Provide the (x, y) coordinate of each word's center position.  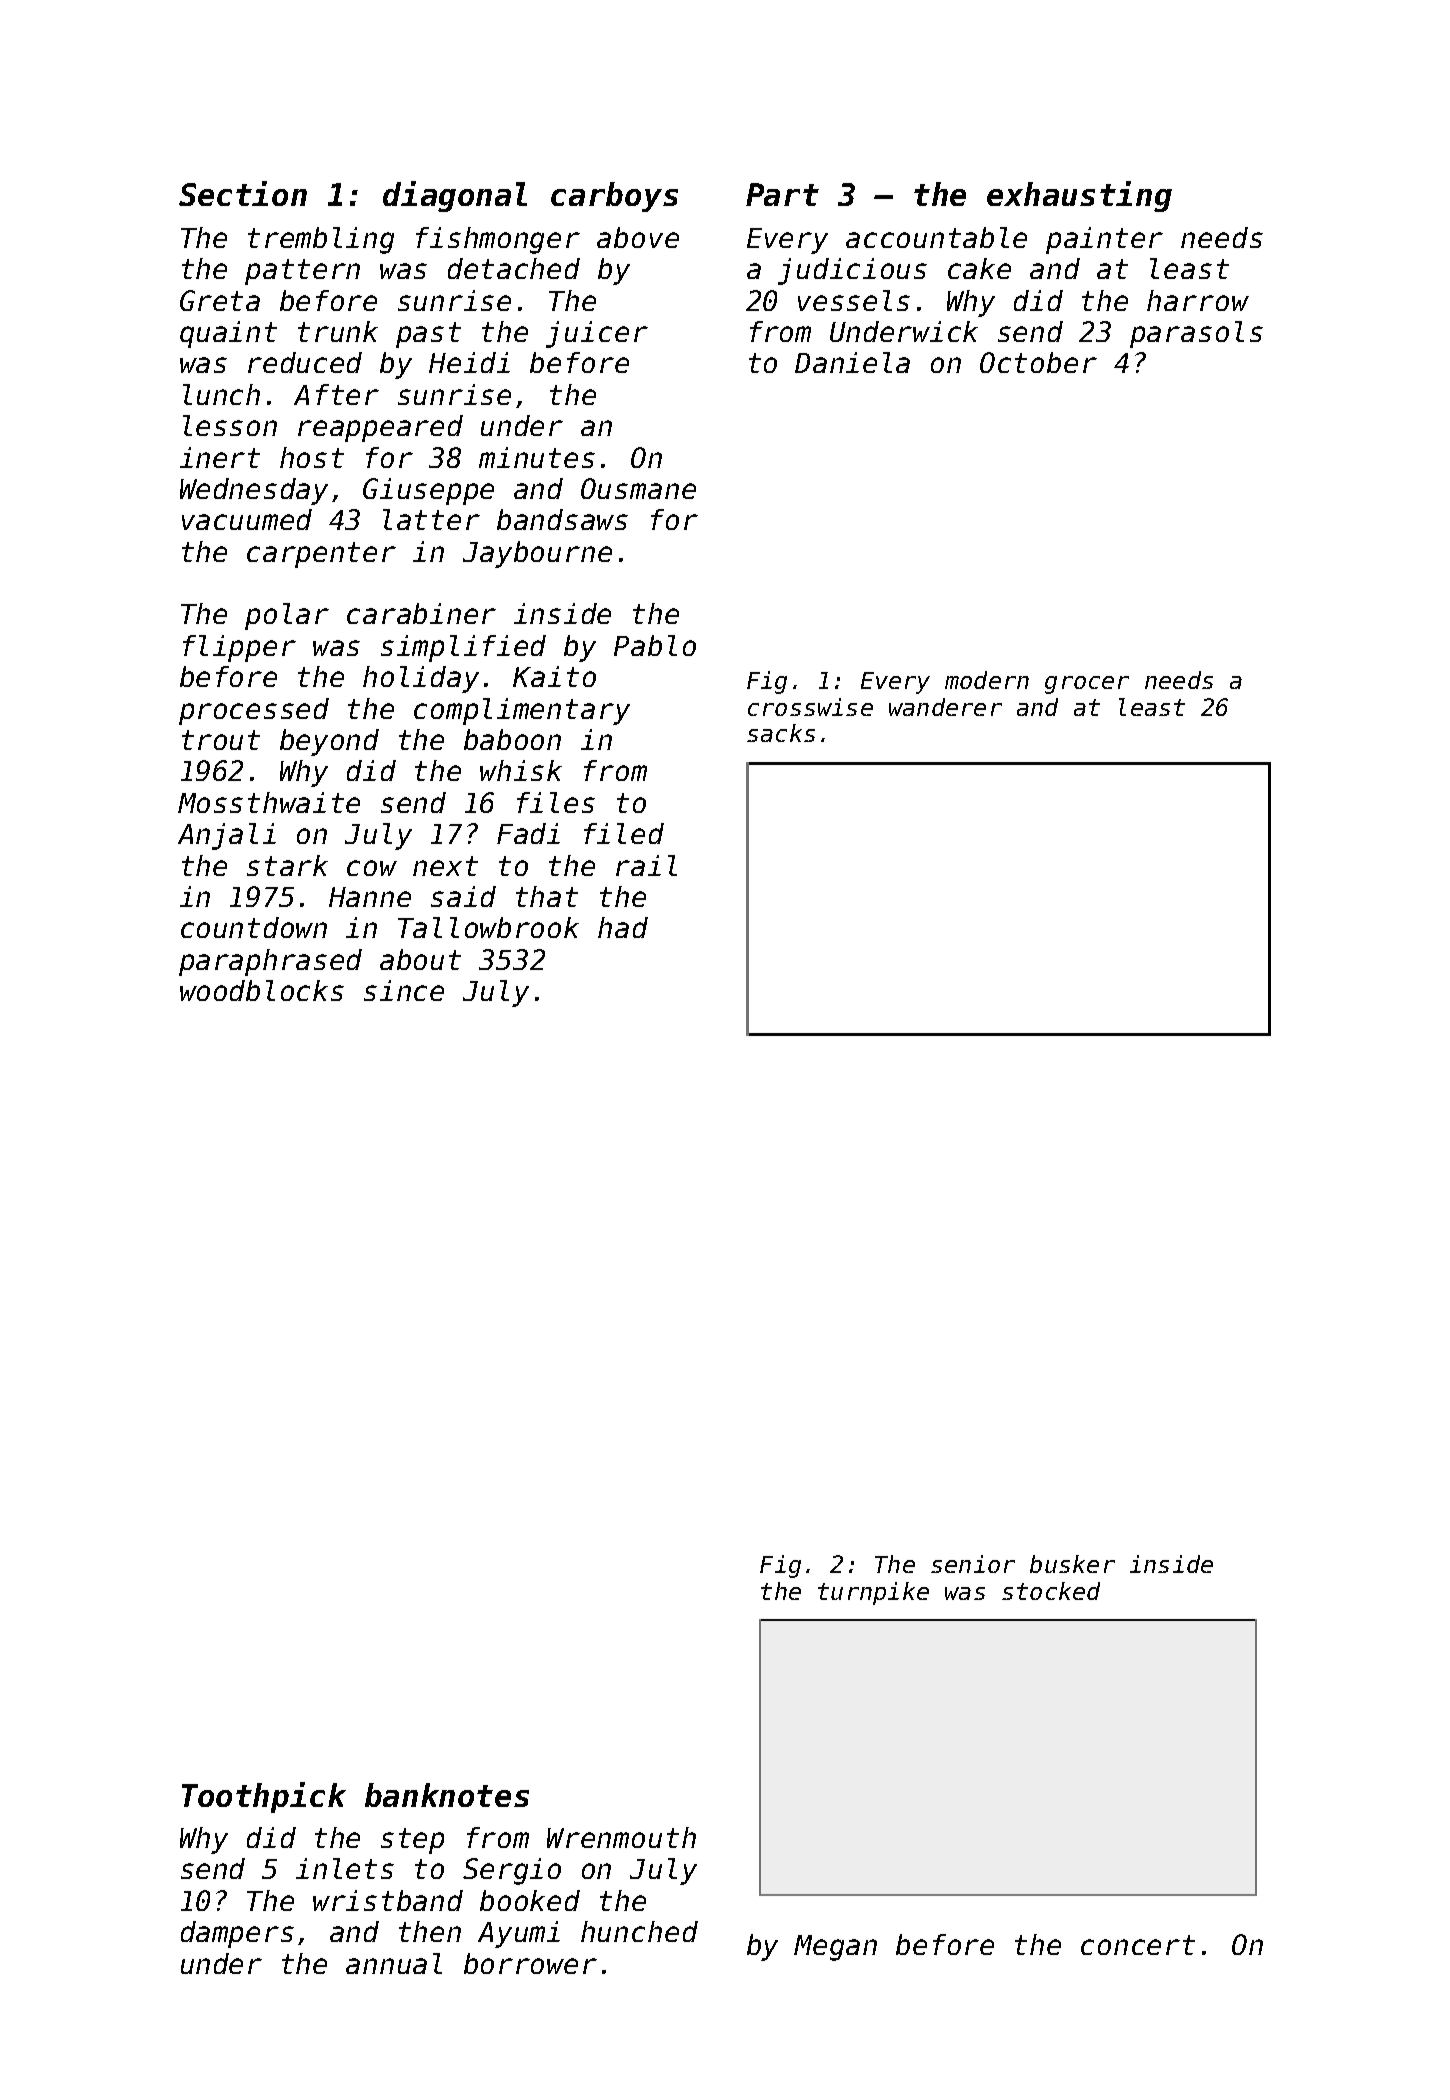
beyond (329, 742)
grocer (1087, 685)
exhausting (1079, 196)
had (623, 927)
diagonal (455, 196)
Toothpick (264, 1797)
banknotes (447, 1795)
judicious (852, 271)
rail (646, 865)
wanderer (945, 707)
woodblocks (262, 990)
